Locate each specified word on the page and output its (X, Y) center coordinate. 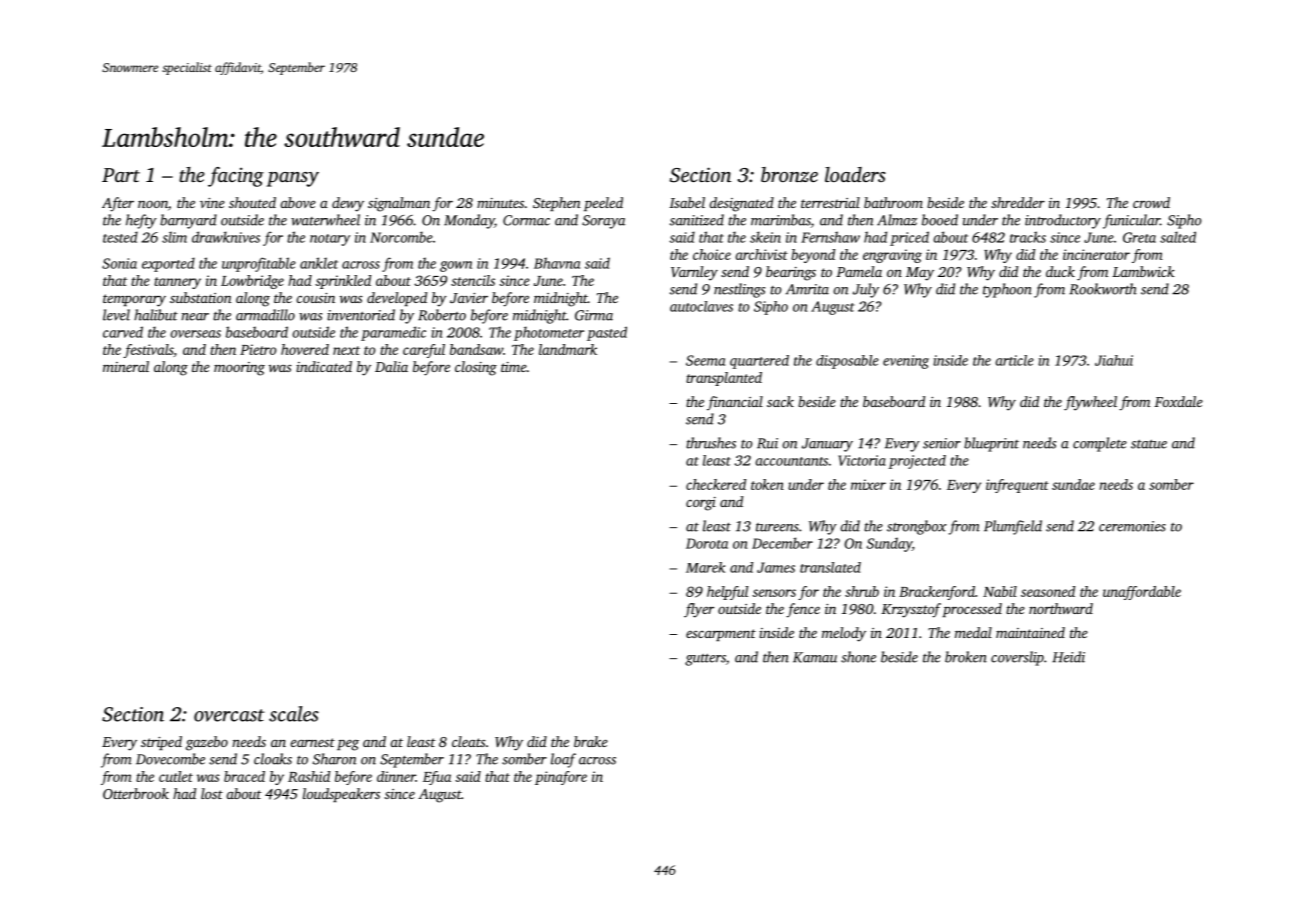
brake (591, 741)
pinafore (561, 778)
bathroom (893, 202)
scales (294, 714)
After (118, 204)
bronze (789, 174)
